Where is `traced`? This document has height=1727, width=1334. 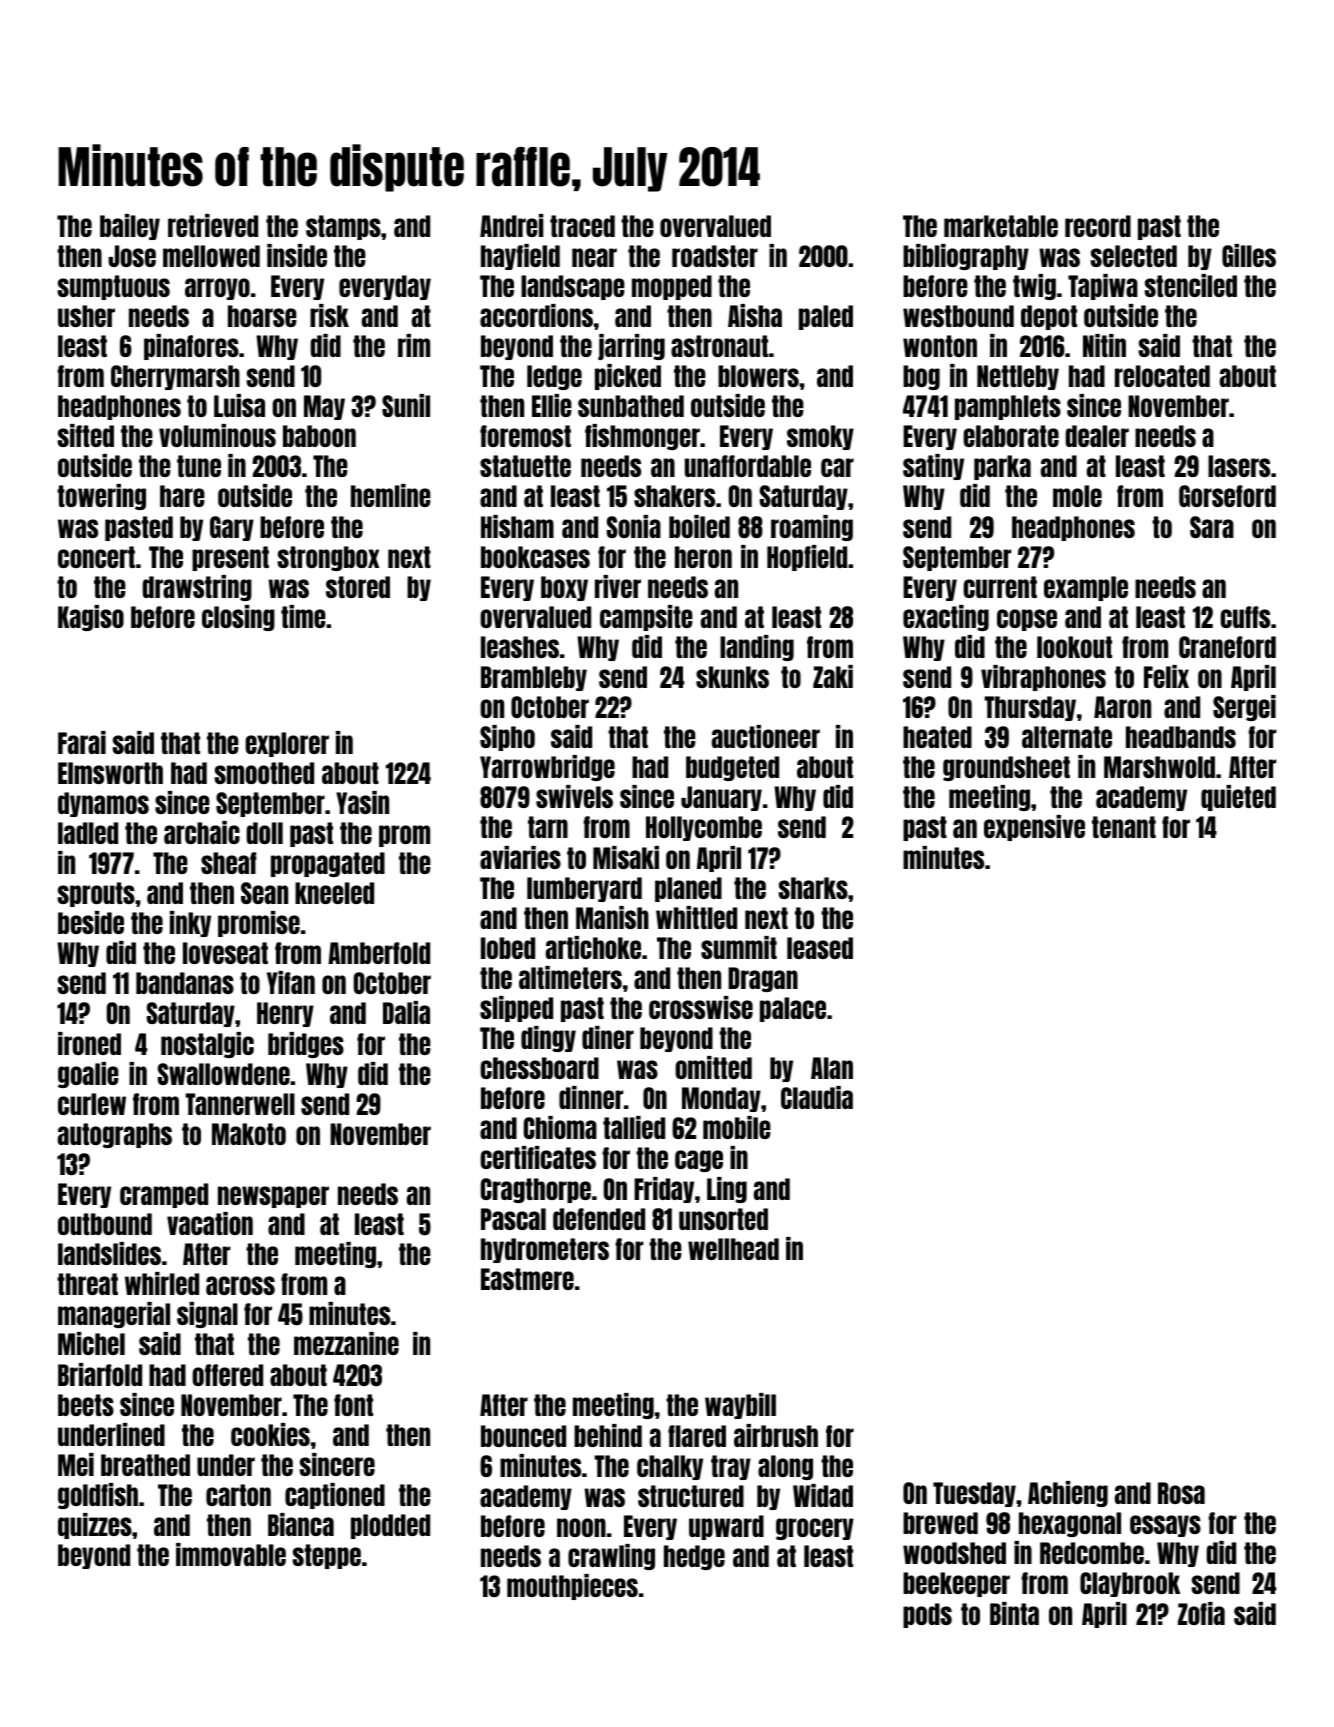 traced is located at coordinates (582, 226).
